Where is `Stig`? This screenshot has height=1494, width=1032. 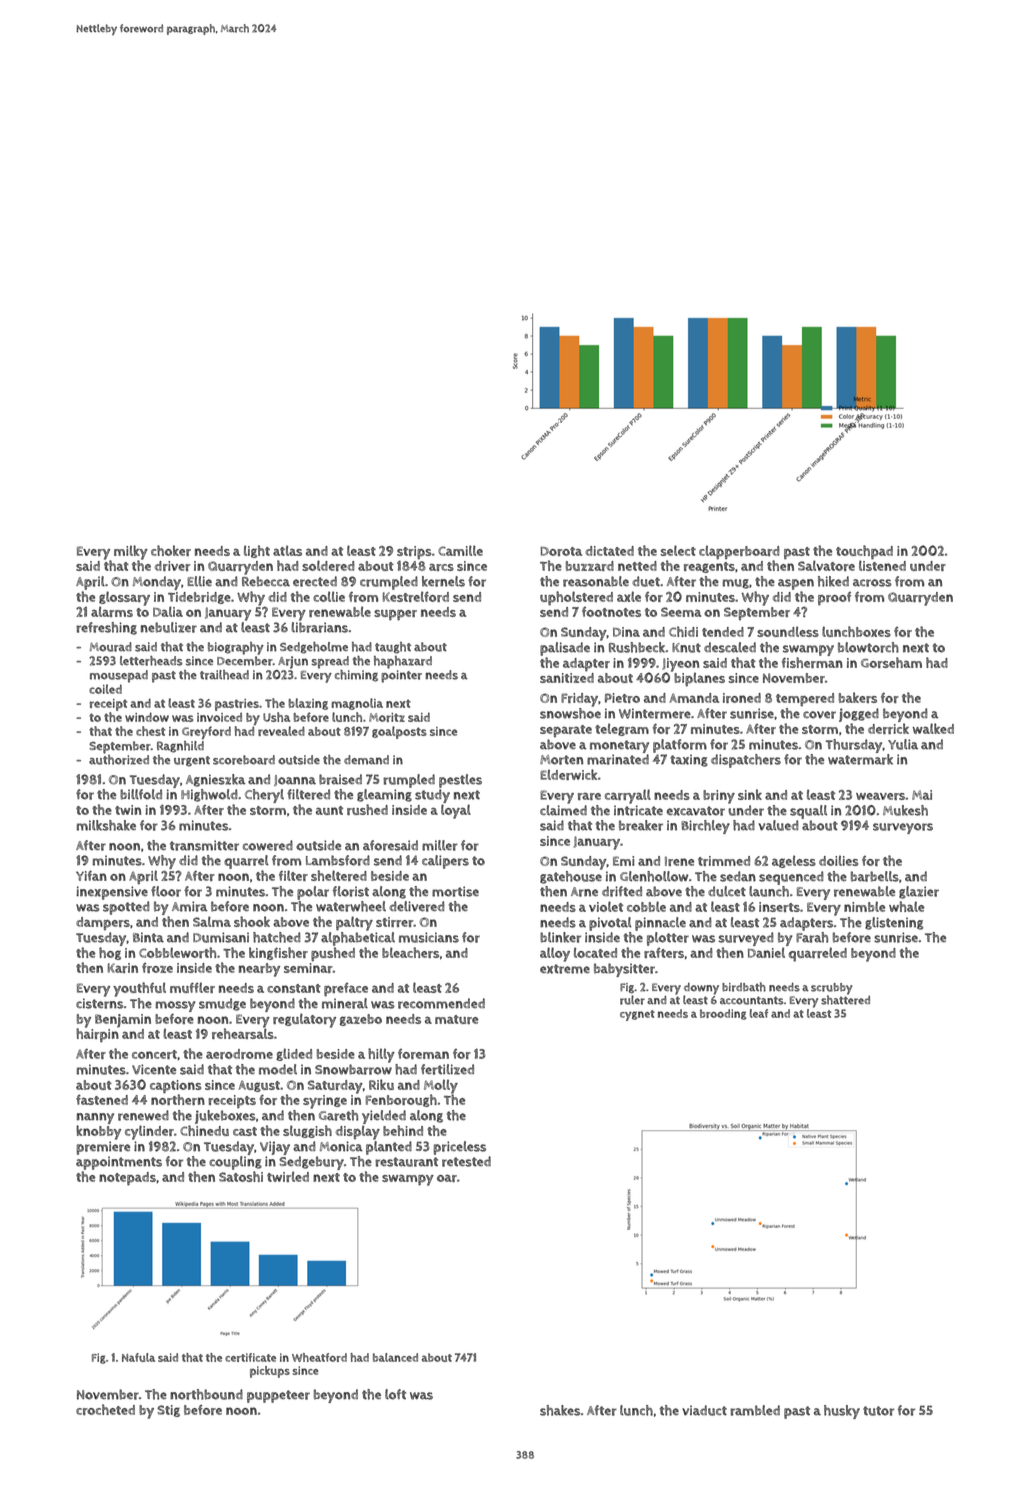
Stig is located at coordinates (168, 1411).
